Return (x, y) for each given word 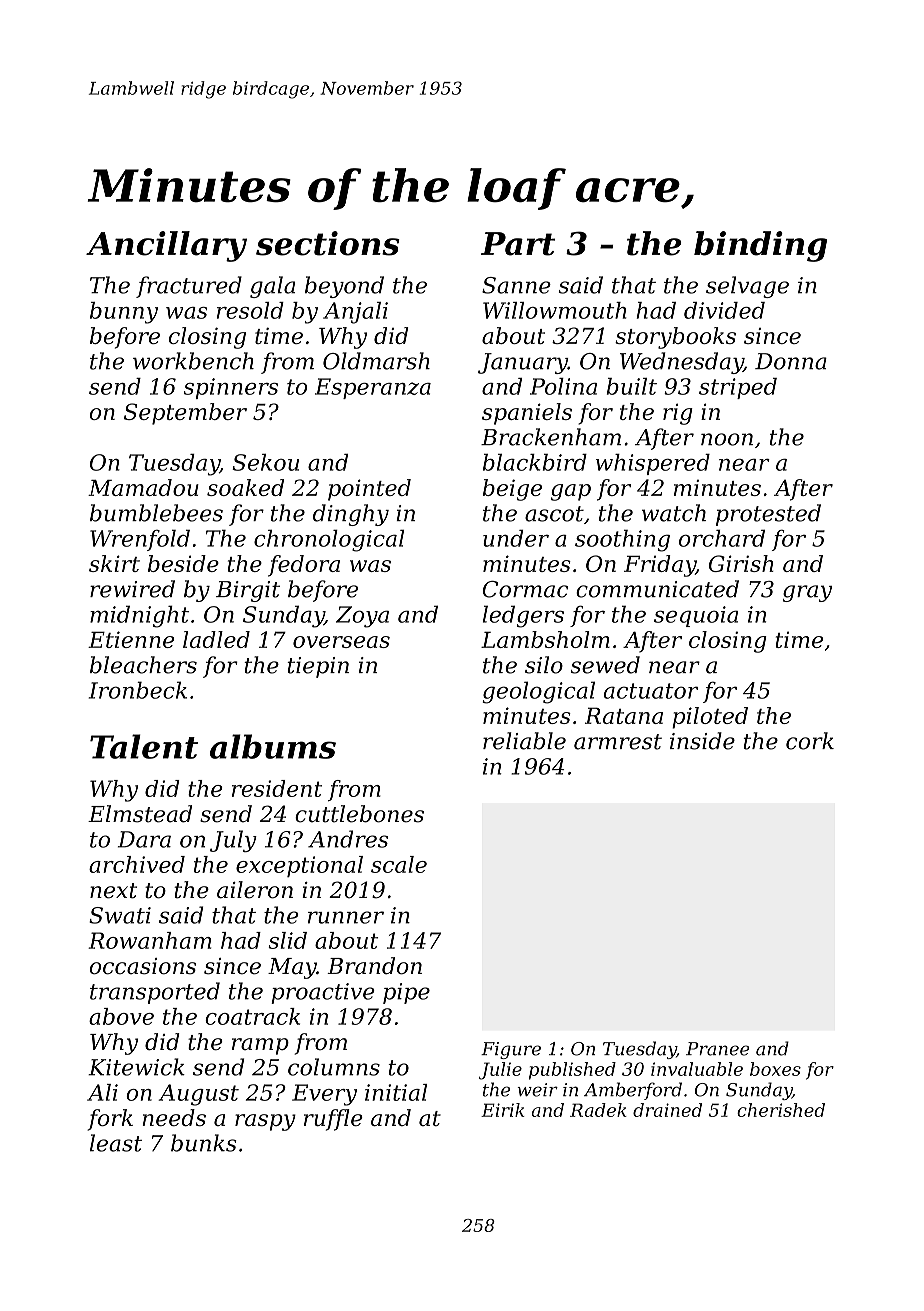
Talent (144, 746)
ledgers (523, 616)
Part (518, 244)
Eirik (503, 1110)
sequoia (696, 616)
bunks (204, 1143)
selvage (747, 287)
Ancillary (166, 246)
